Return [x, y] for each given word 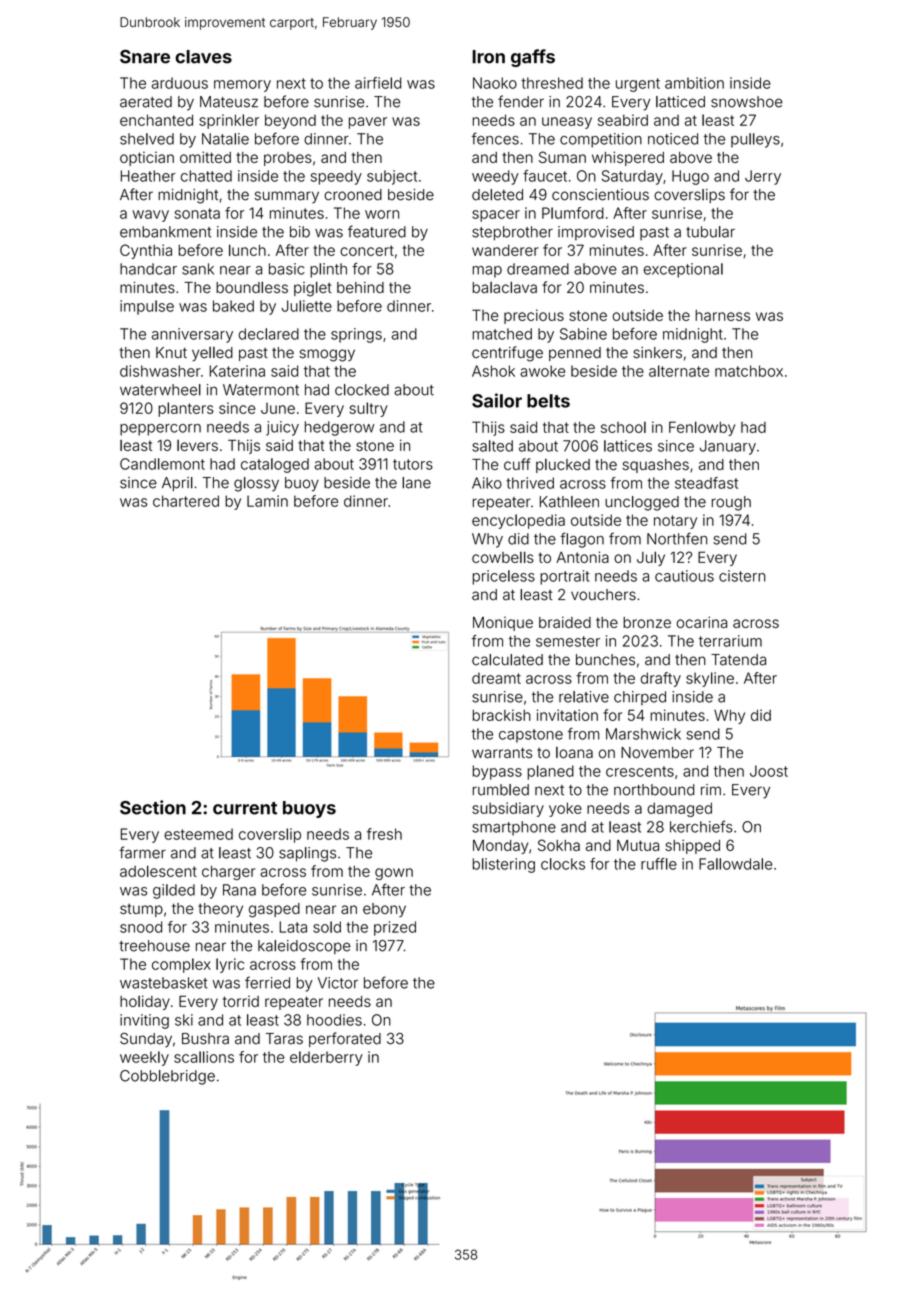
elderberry [326, 1058]
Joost [769, 771]
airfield [378, 83]
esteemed [198, 834]
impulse [147, 307]
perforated [345, 1039]
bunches [605, 660]
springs [356, 335]
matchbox [749, 371]
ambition [694, 83]
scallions [204, 1057]
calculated [507, 660]
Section [153, 807]
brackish [502, 715]
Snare [145, 57]
